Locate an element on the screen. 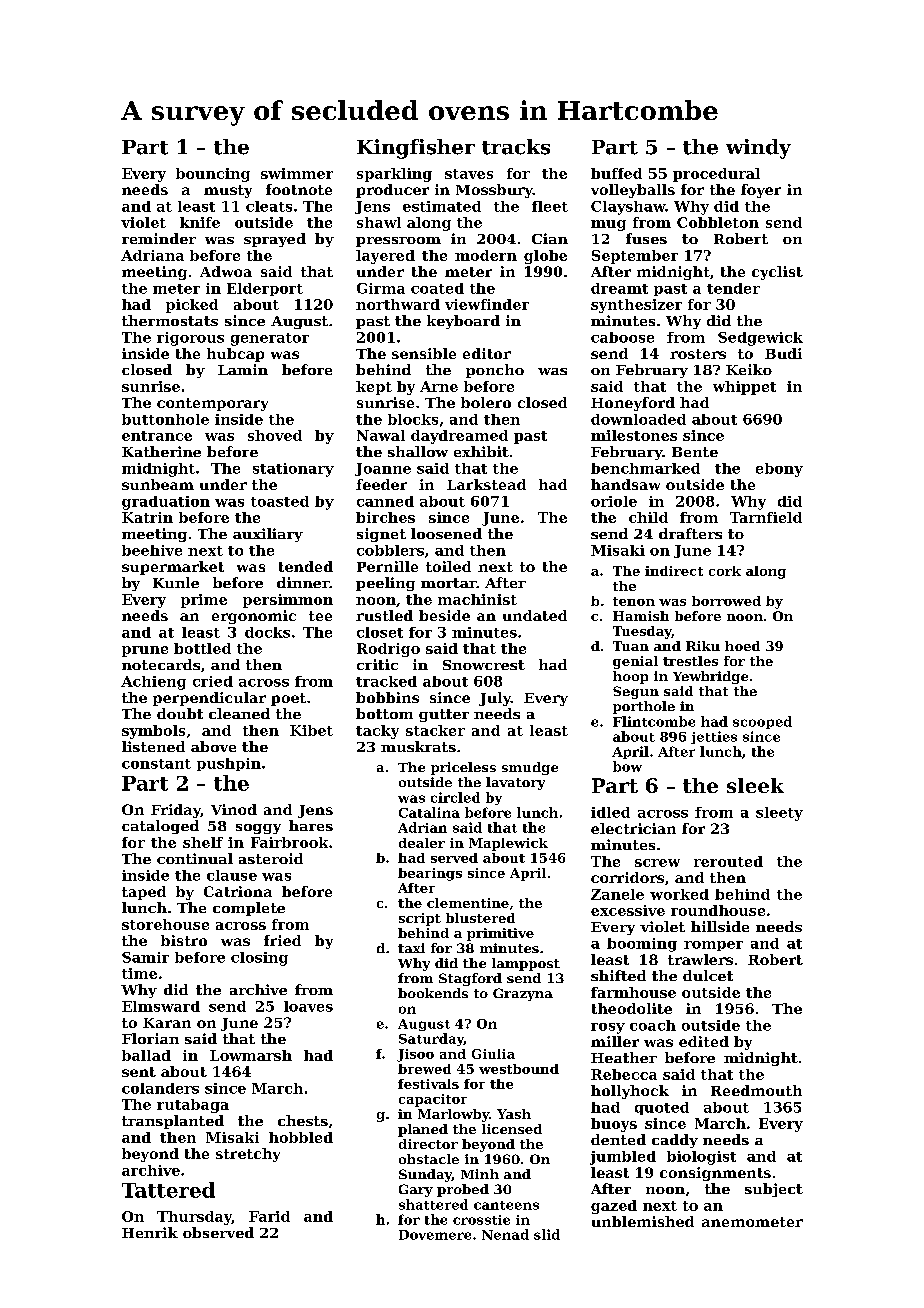 This screenshot has width=924, height=1308. Budi is located at coordinates (783, 353).
